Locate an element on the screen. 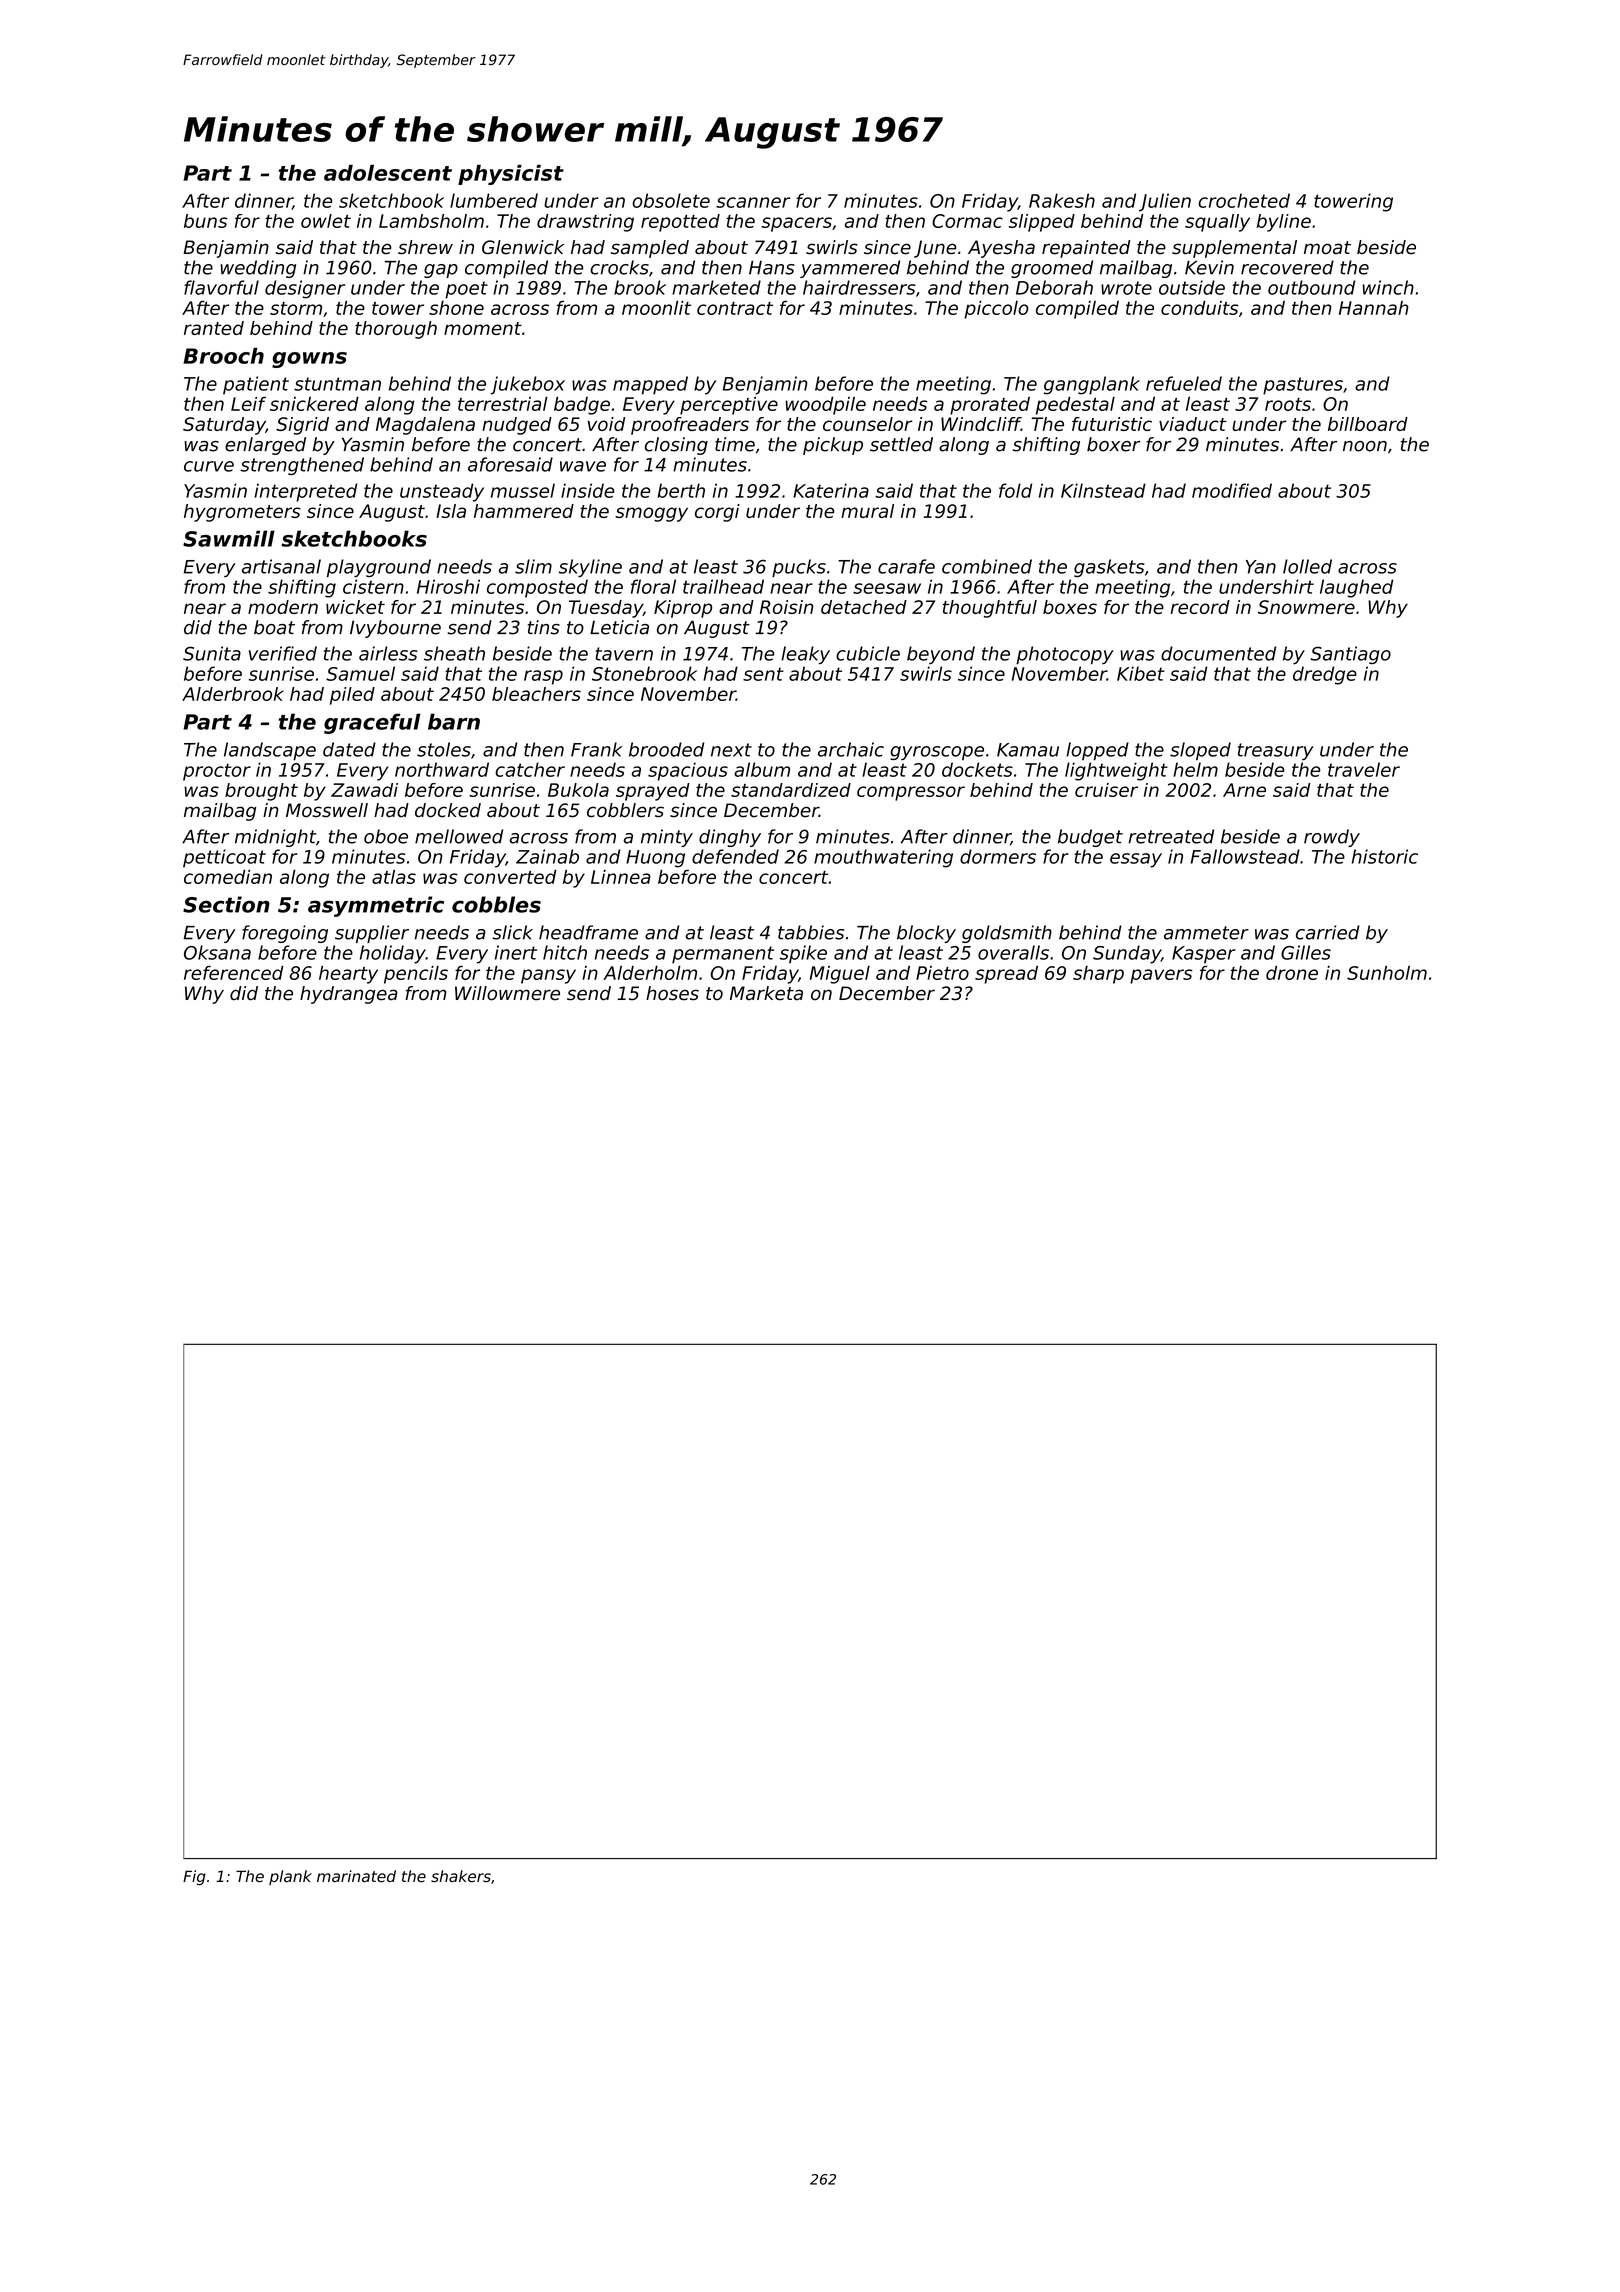 This screenshot has height=2292, width=1620. shakers is located at coordinates (461, 1876).
